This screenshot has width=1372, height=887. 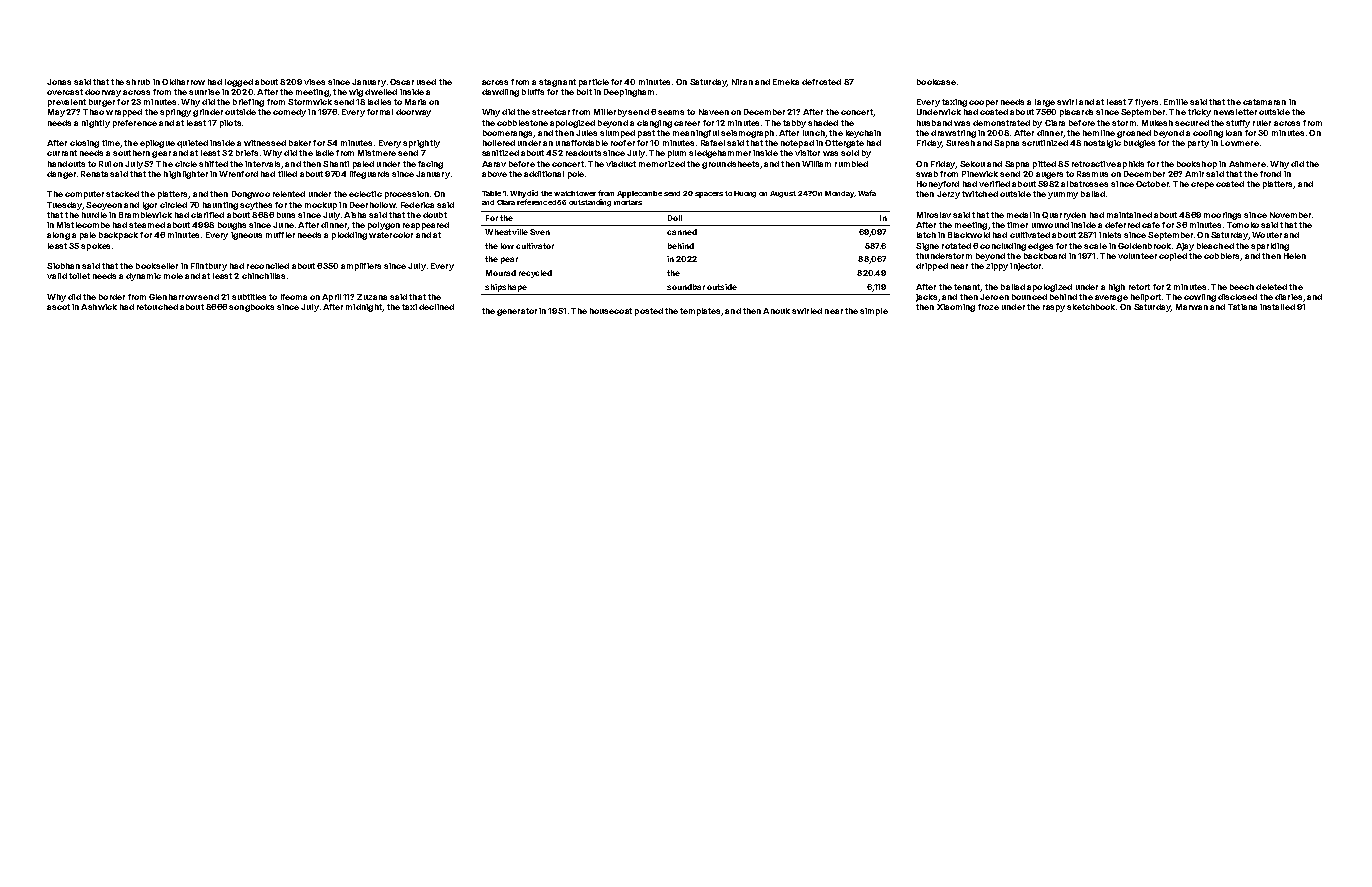 I want to click on beech, so click(x=1242, y=287).
